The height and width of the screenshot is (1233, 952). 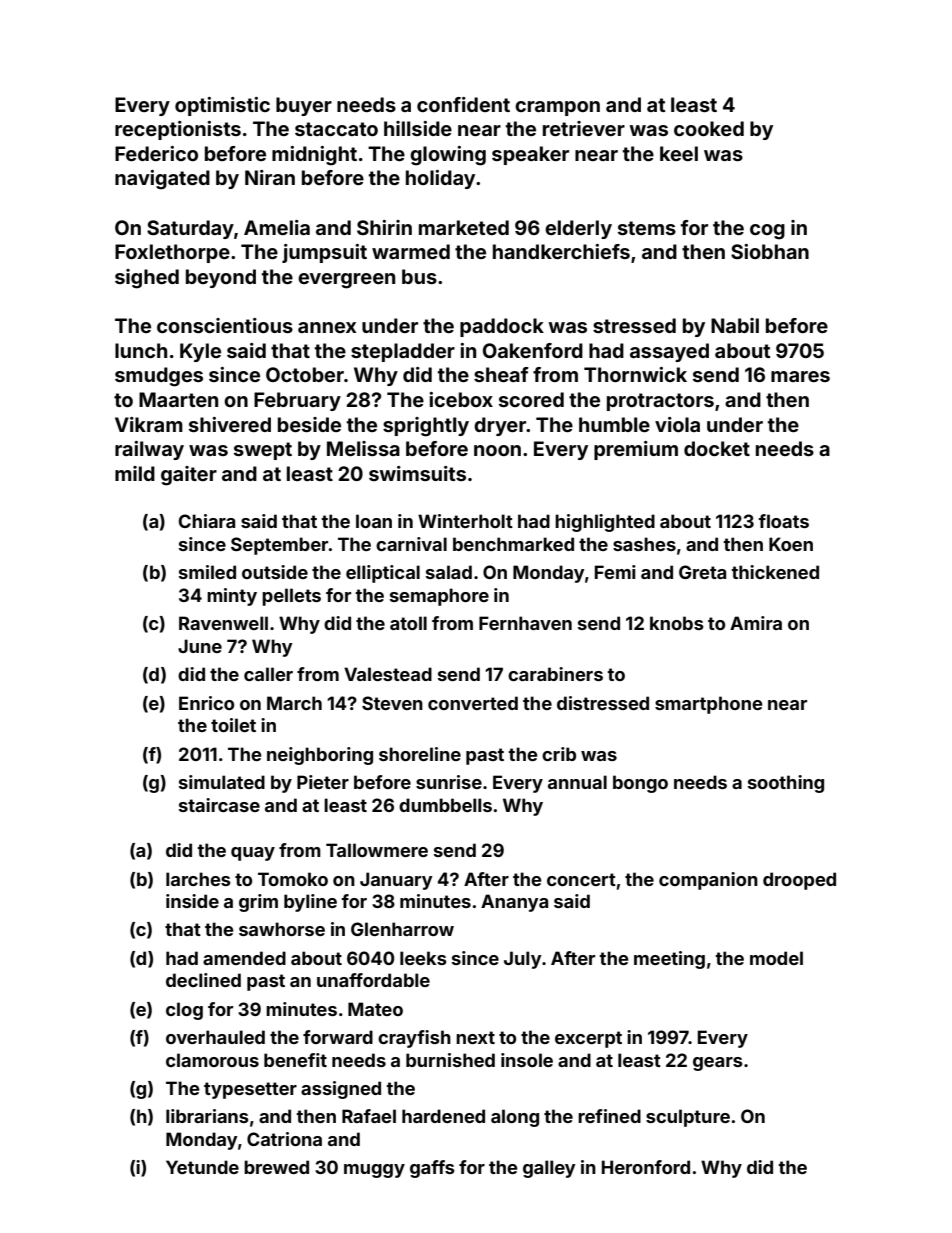 What do you see at coordinates (783, 521) in the screenshot?
I see `floats` at bounding box center [783, 521].
